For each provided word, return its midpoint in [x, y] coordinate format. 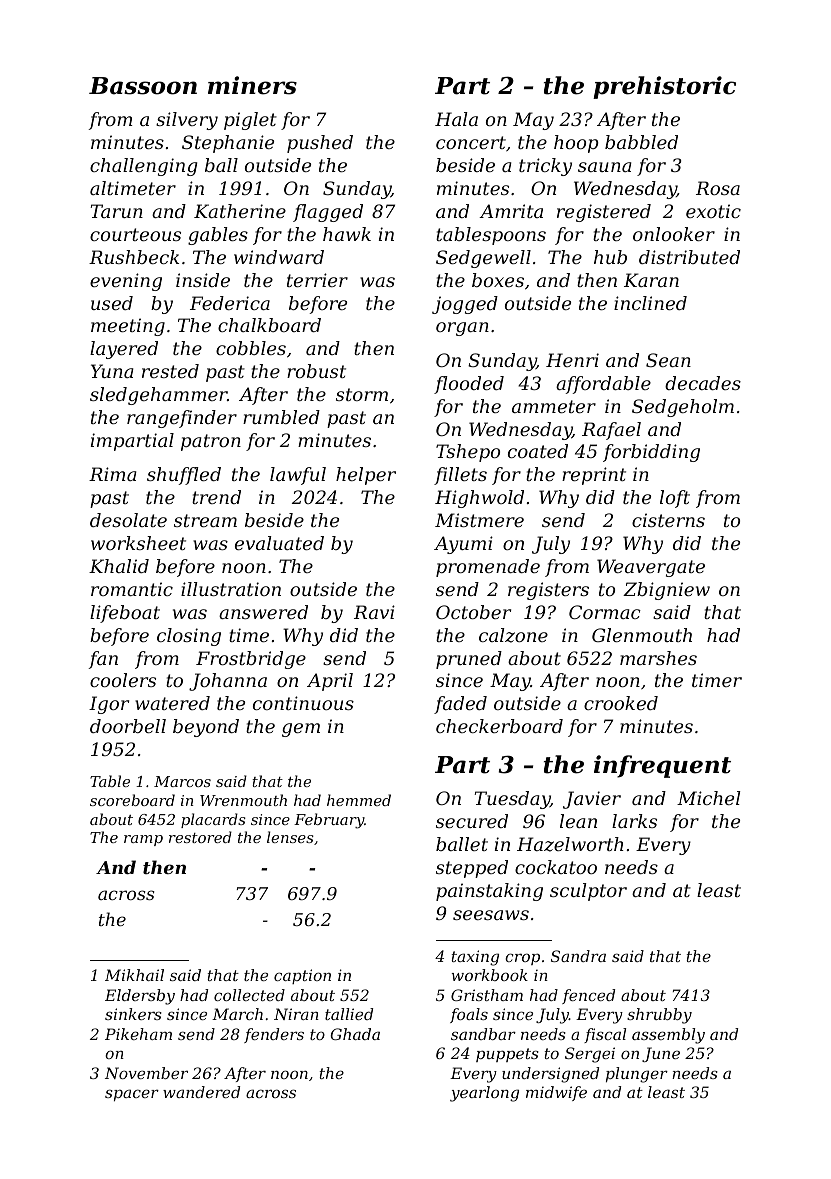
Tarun [117, 211]
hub [610, 257]
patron [211, 442]
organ [462, 329]
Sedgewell [483, 259]
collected [249, 995]
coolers [123, 680]
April [330, 682]
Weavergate [651, 568]
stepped [472, 869]
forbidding [651, 453]
